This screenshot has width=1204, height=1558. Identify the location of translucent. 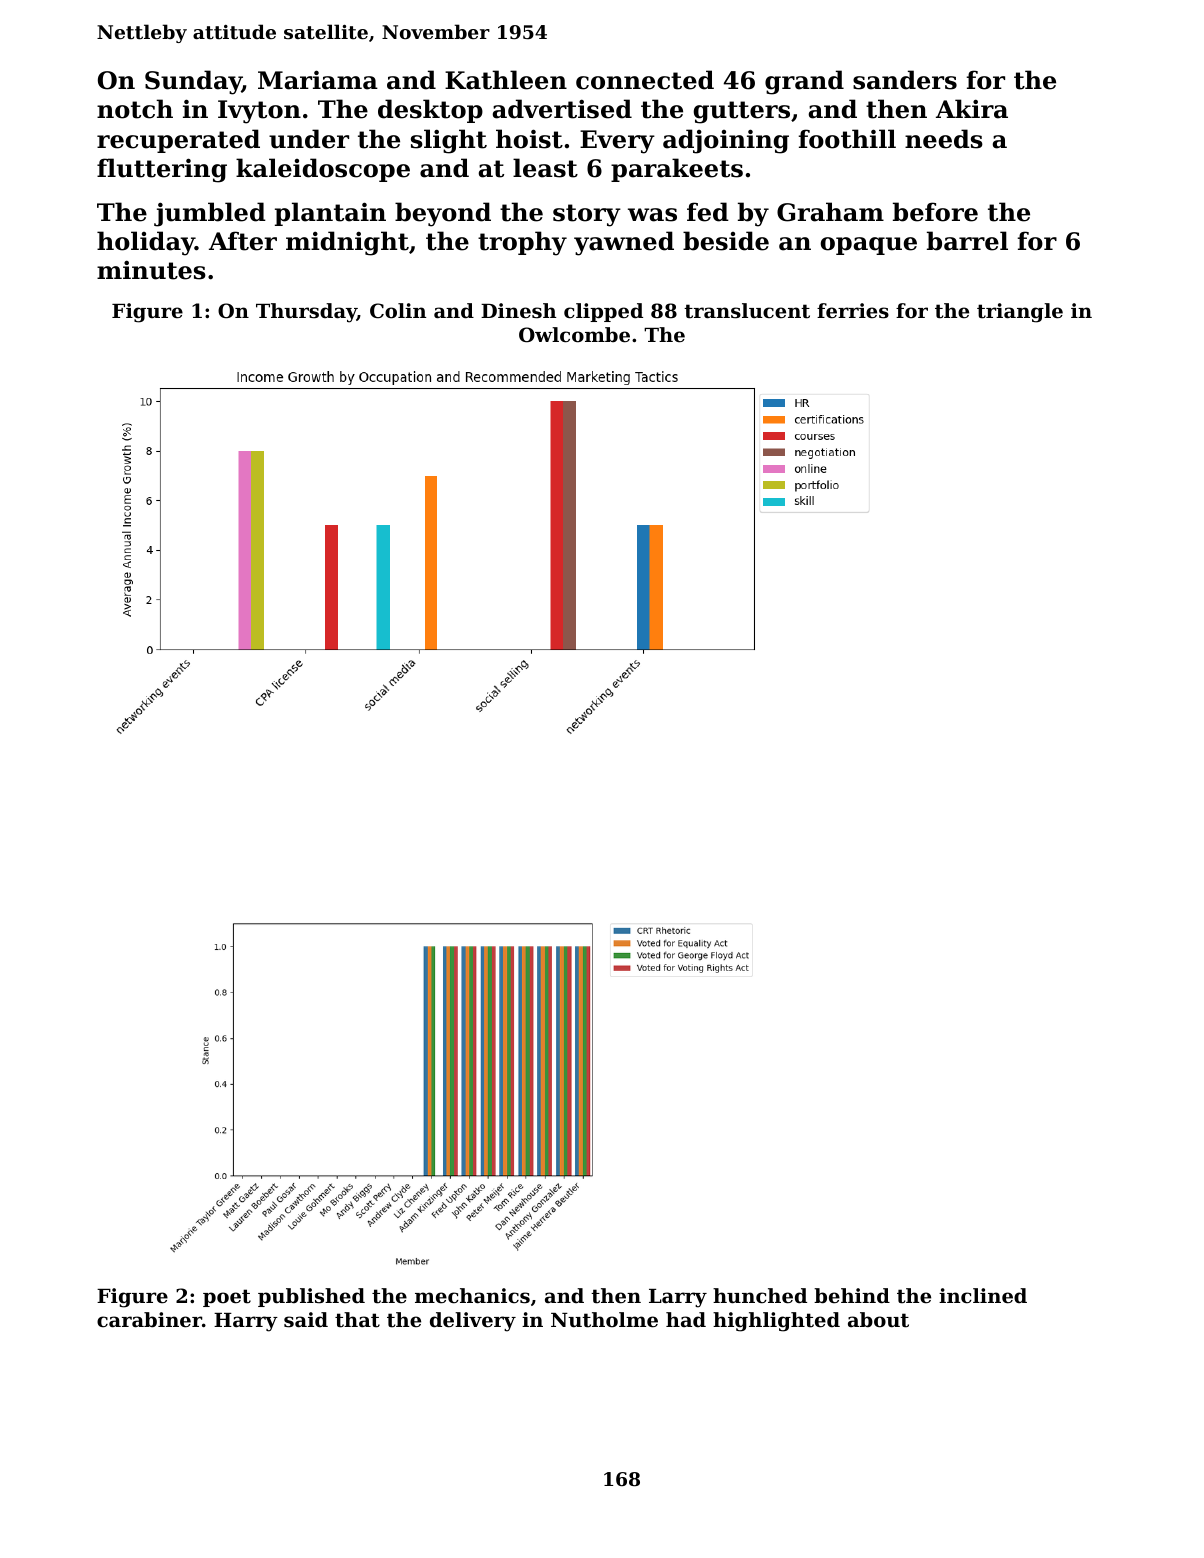
(747, 311).
